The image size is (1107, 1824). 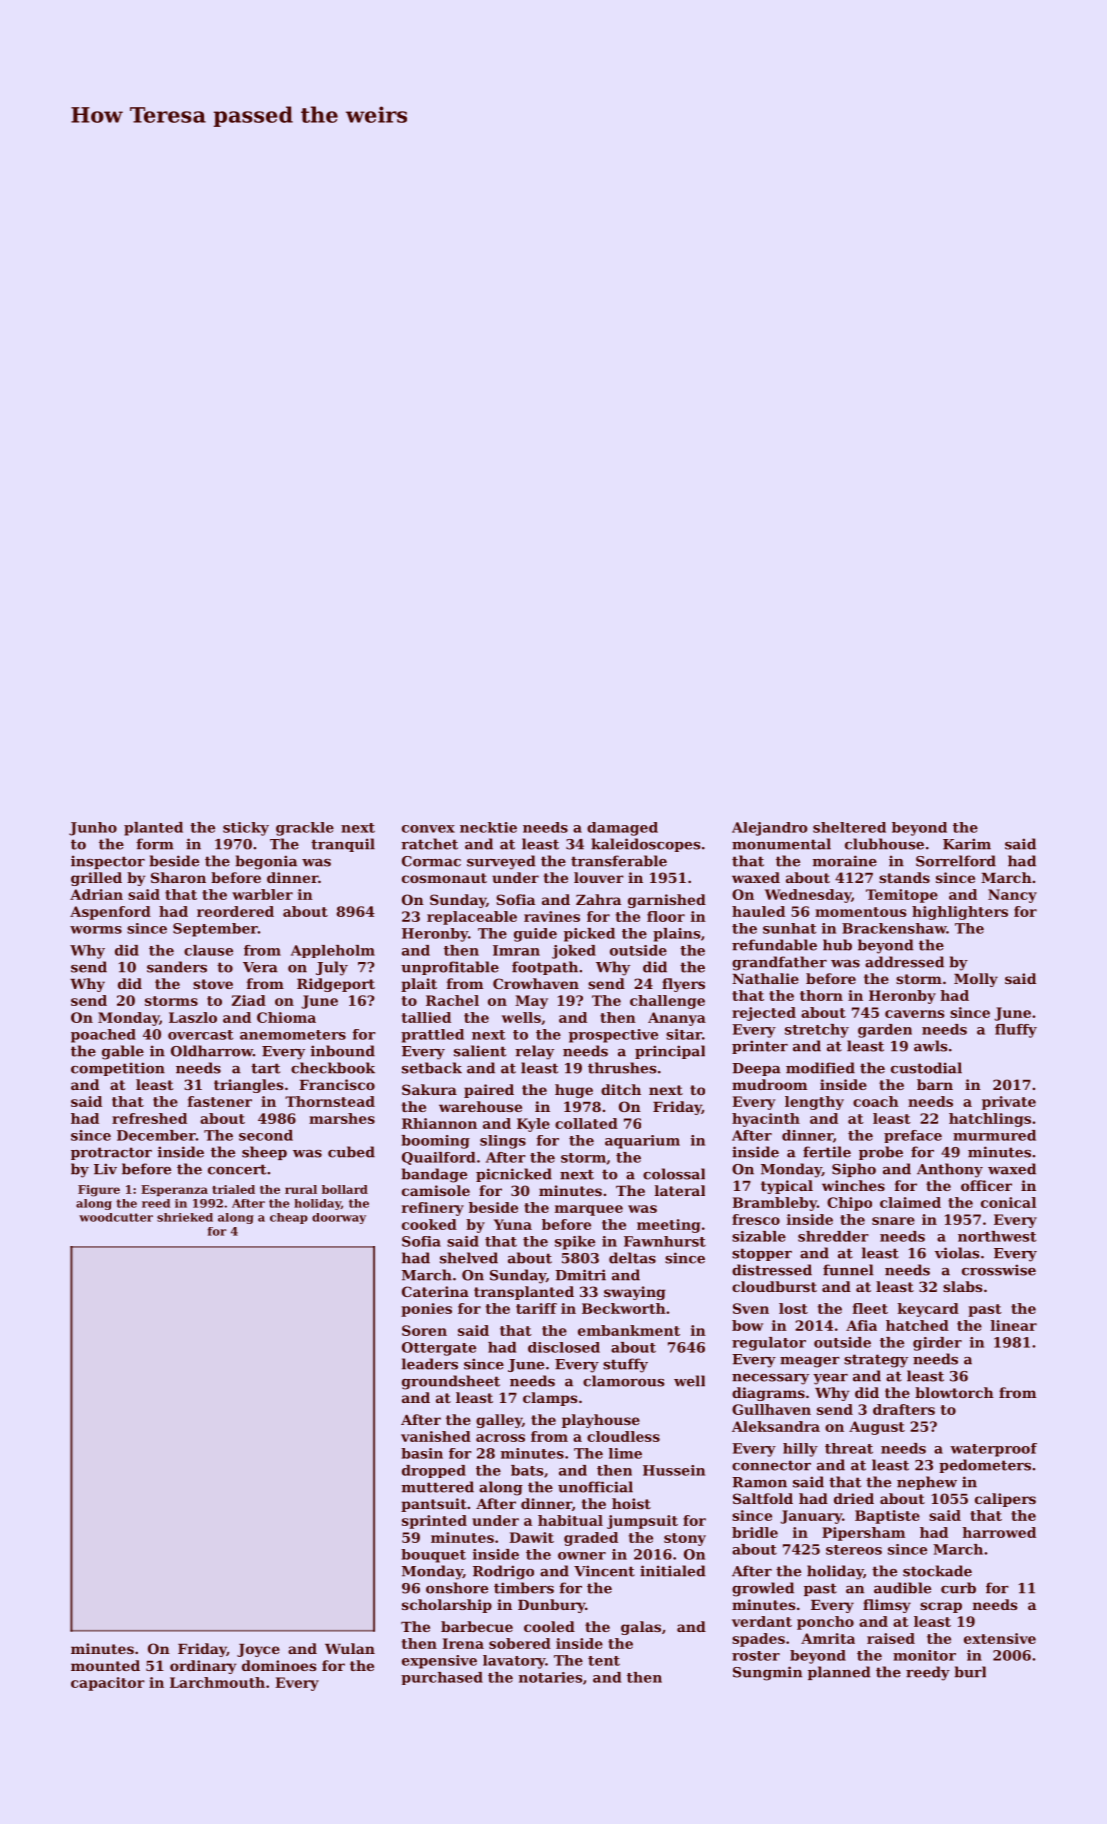 I want to click on bats, so click(x=527, y=1470).
